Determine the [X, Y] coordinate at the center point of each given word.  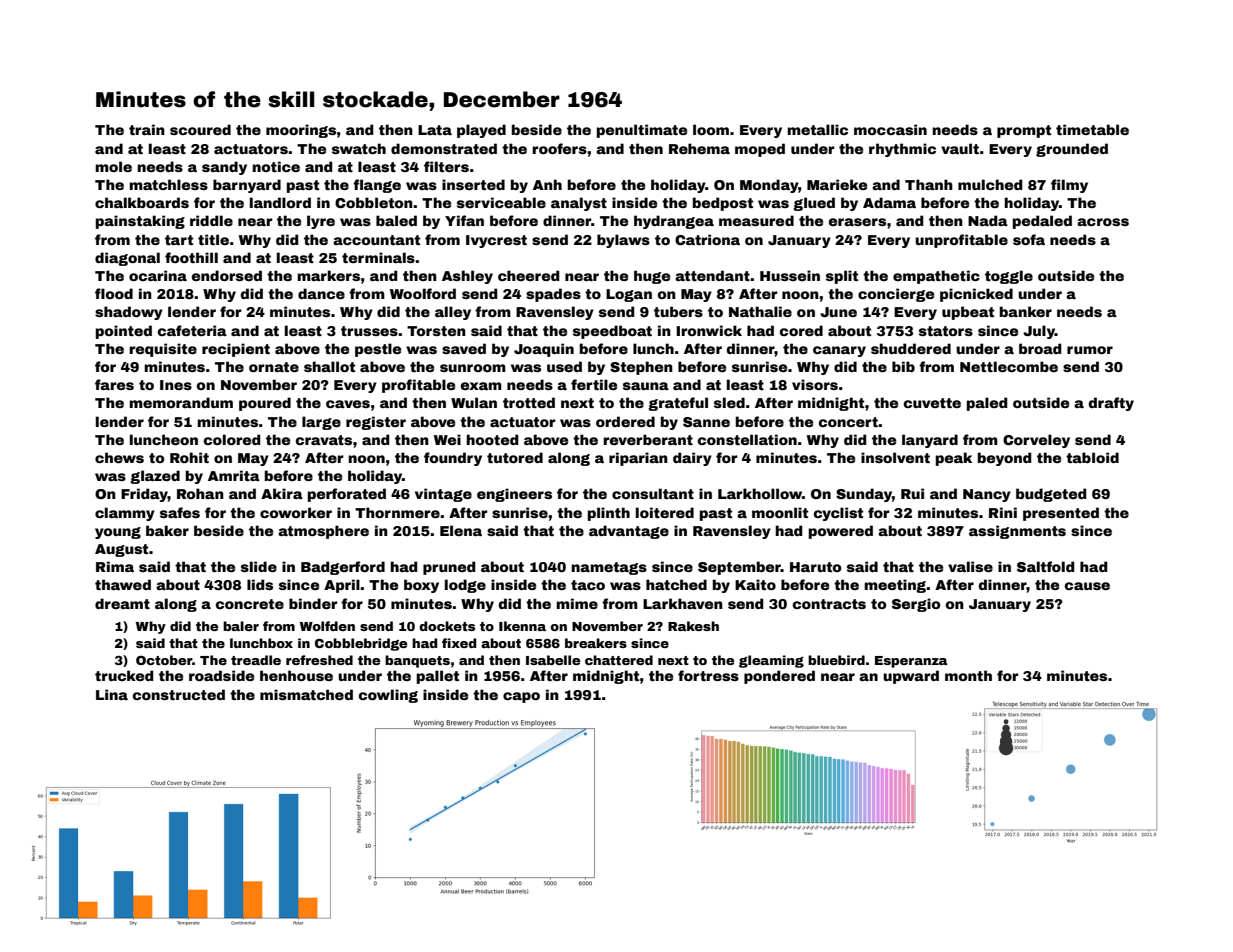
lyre [321, 222]
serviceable [501, 202]
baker [167, 530]
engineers [514, 495]
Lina [112, 694]
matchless [168, 184]
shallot [329, 366]
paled [987, 404]
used [564, 366]
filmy [1069, 186]
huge [652, 277]
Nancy [987, 495]
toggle [1009, 277]
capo [521, 697]
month [968, 675]
